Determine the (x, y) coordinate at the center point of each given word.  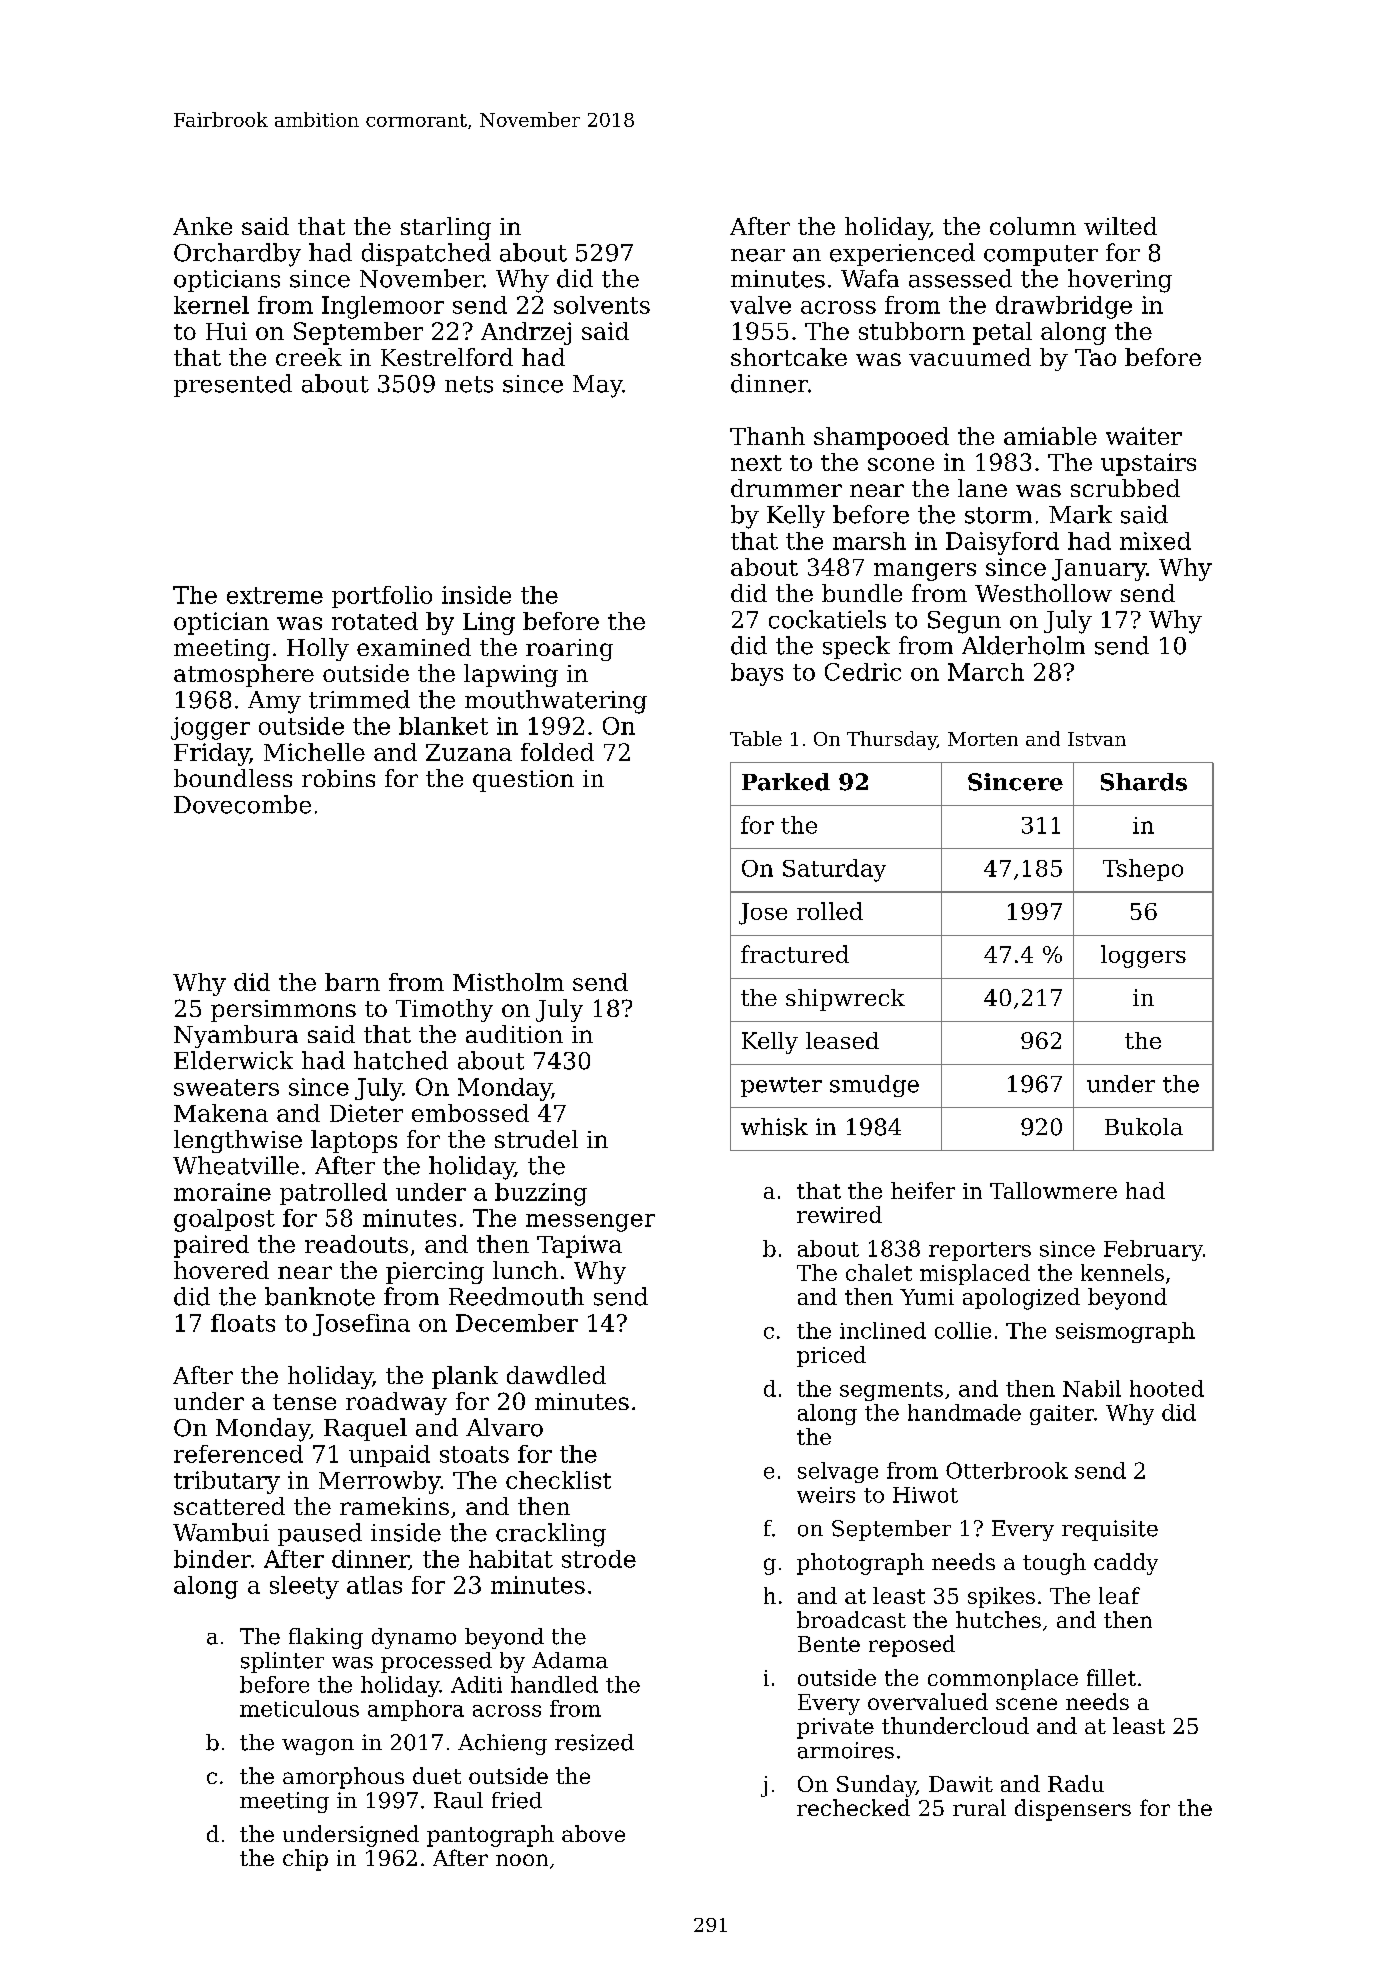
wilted (1120, 226)
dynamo (414, 1638)
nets (469, 384)
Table (756, 738)
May (598, 386)
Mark (1080, 514)
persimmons (283, 1011)
